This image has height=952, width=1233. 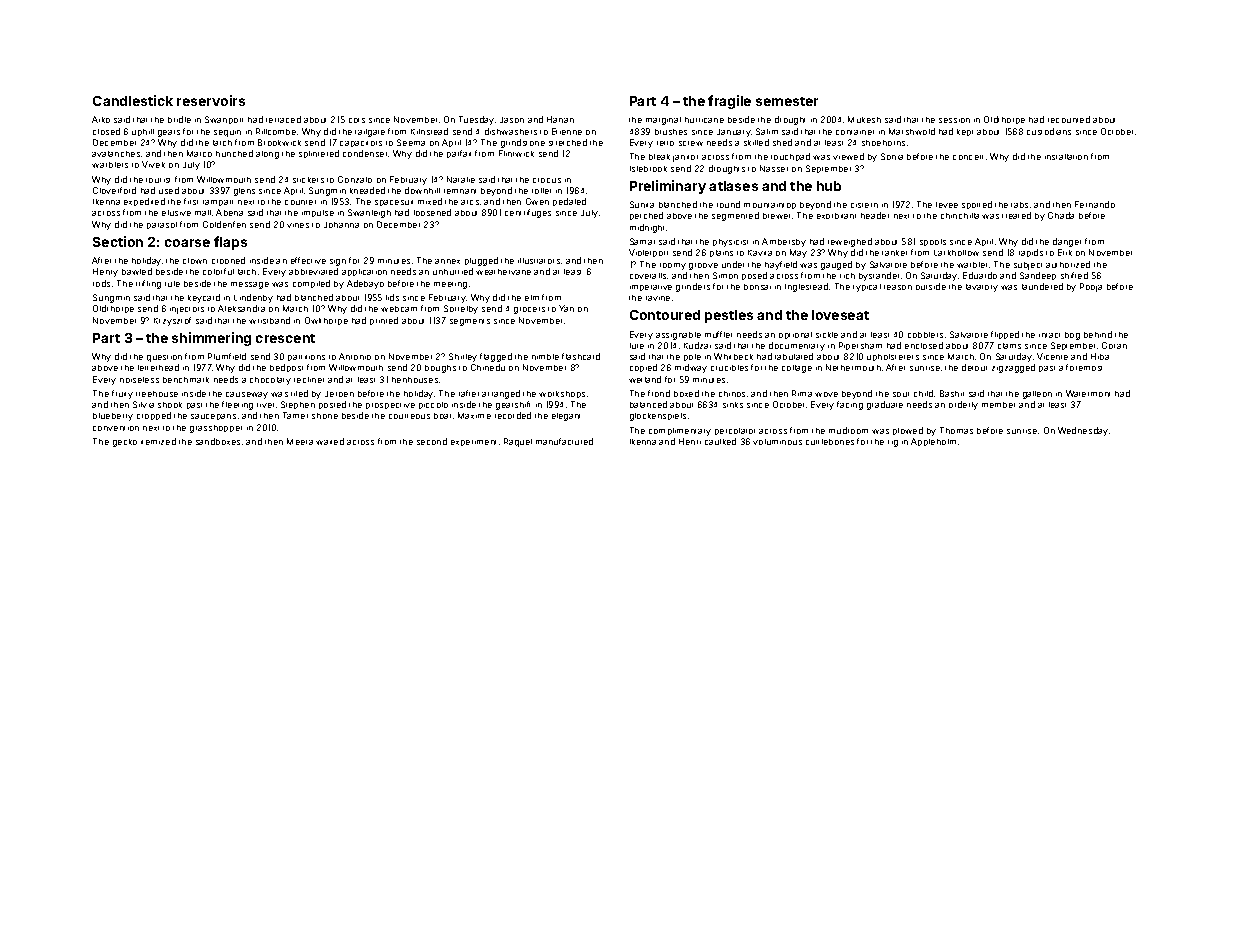 What do you see at coordinates (673, 266) in the image?
I see `roomy` at bounding box center [673, 266].
